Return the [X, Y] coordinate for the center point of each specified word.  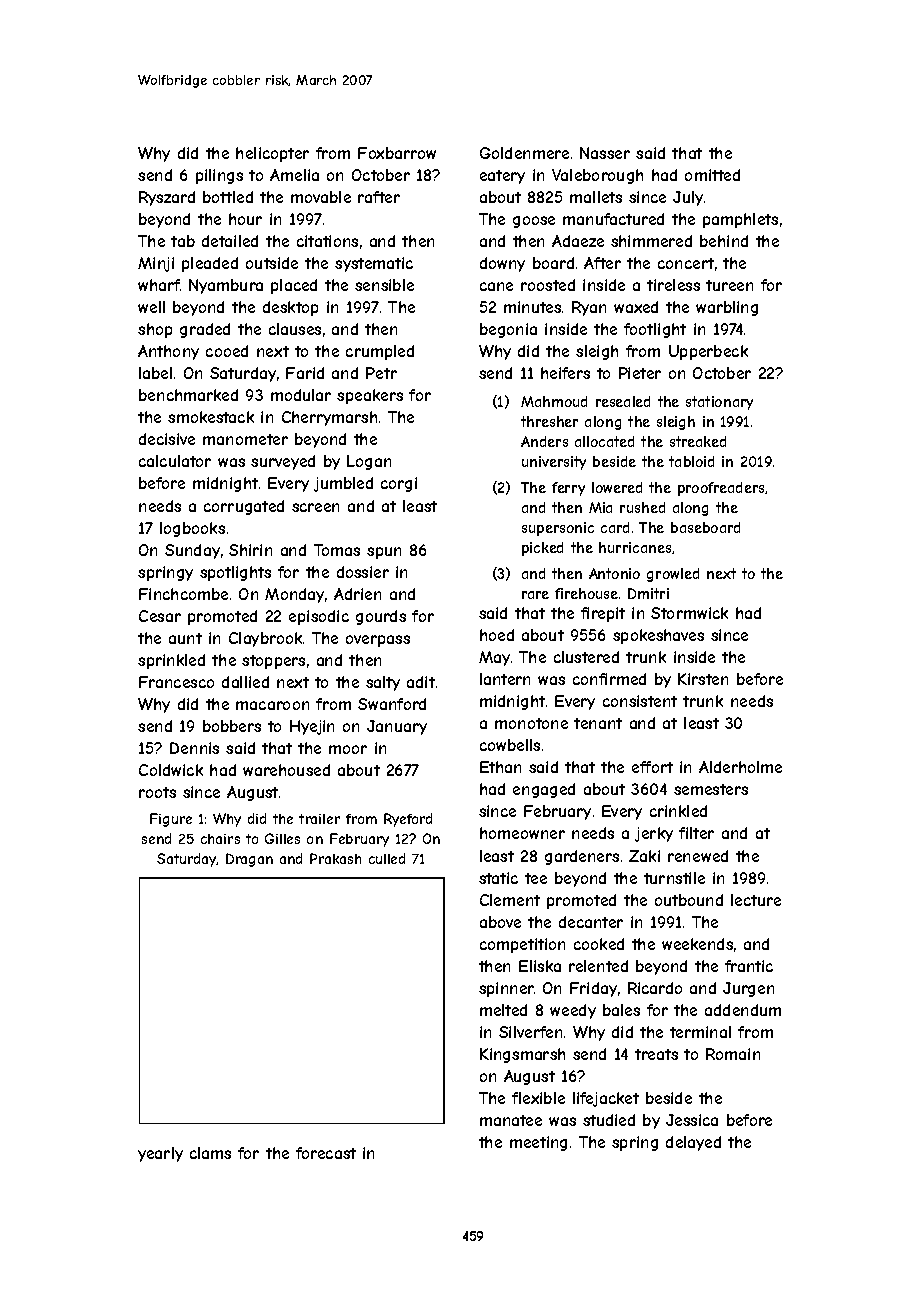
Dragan [249, 860]
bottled [228, 197]
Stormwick [689, 613]
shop [155, 330]
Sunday [192, 551]
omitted [712, 175]
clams [210, 1153]
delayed [693, 1143]
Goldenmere [524, 153]
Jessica [692, 1120]
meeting [538, 1143]
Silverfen [530, 1032]
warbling [727, 308]
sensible [384, 285]
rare [535, 595]
